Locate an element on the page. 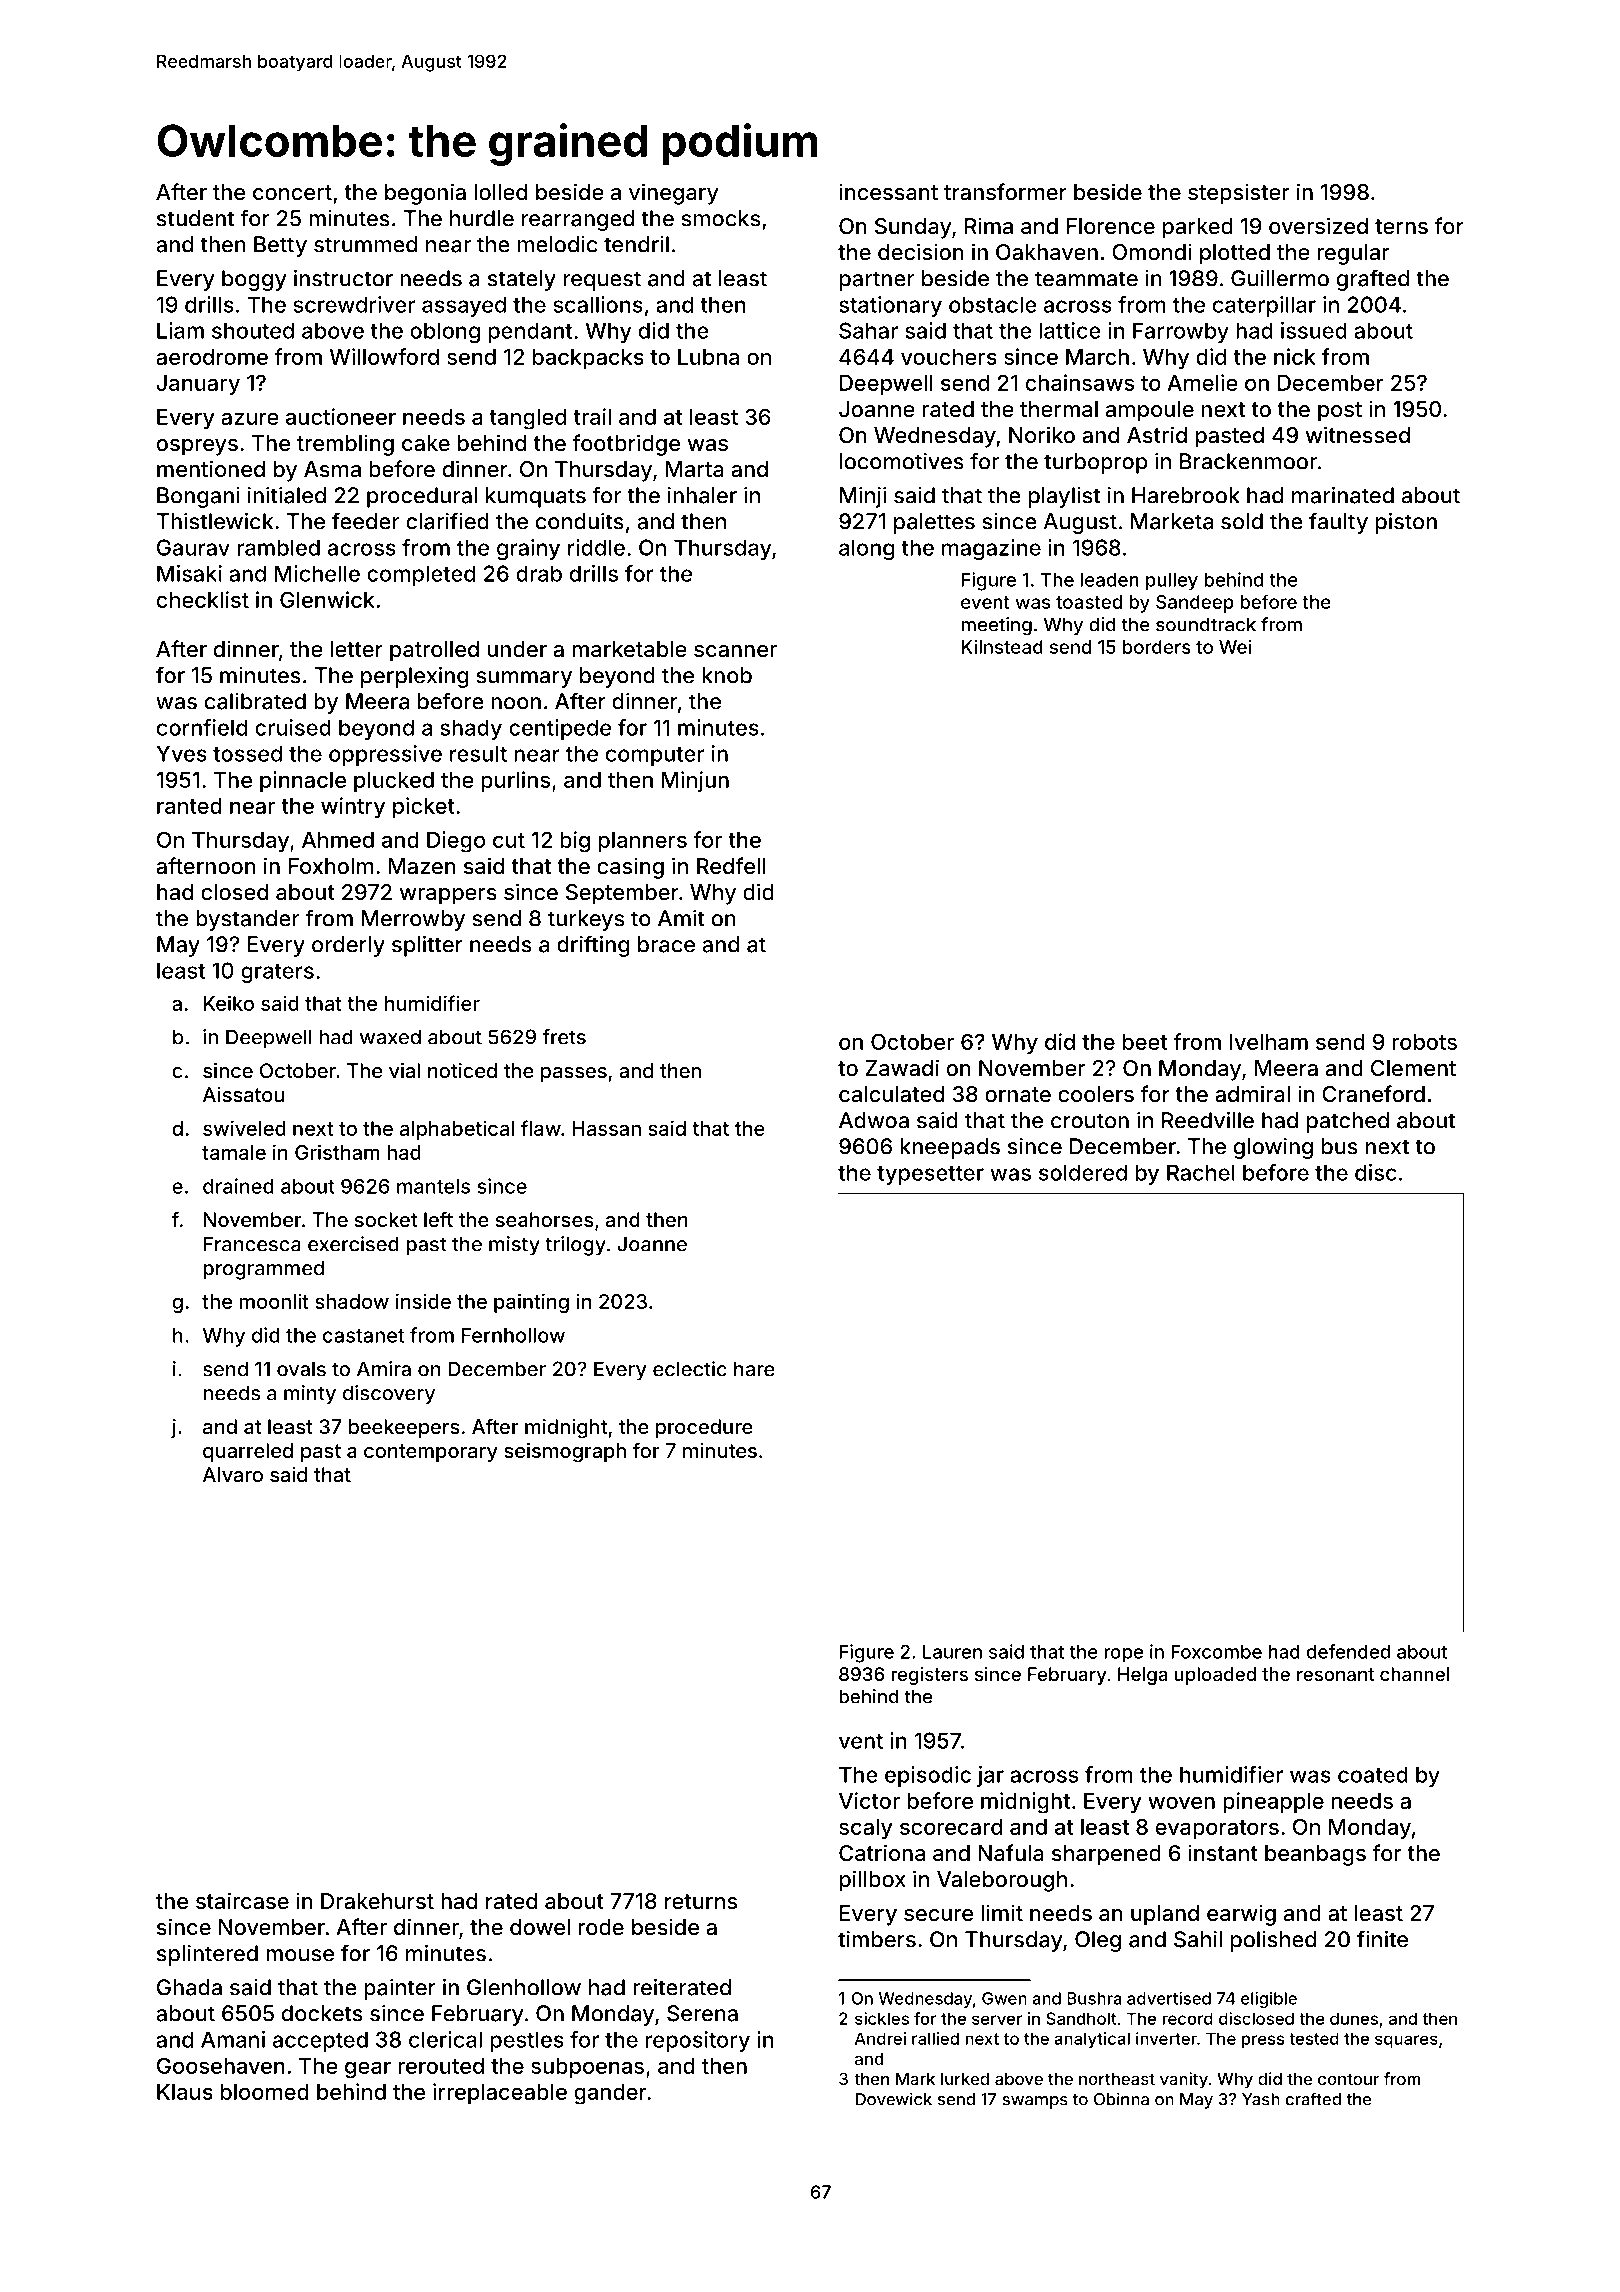  robots is located at coordinates (1425, 1042).
